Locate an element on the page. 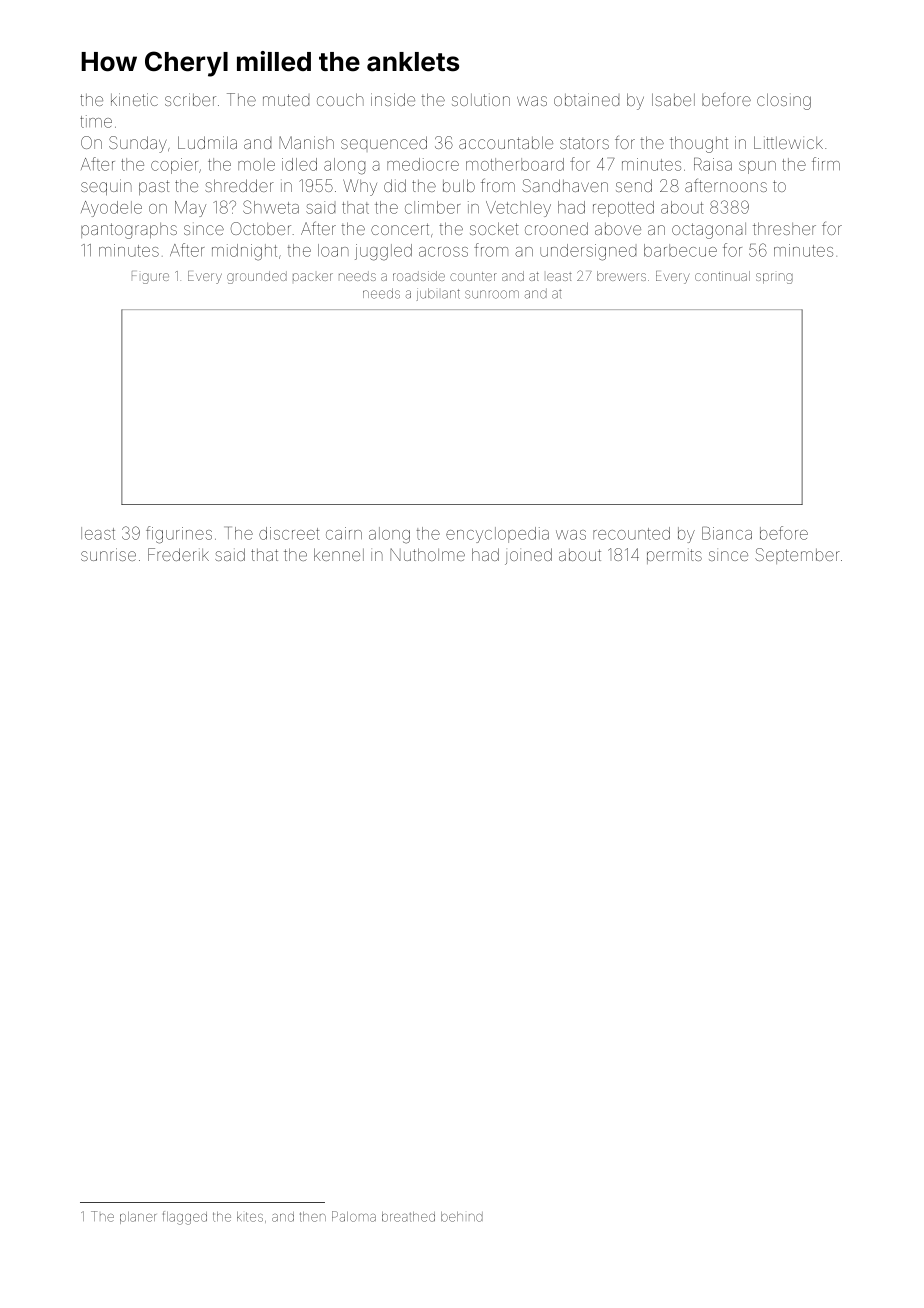 The image size is (924, 1308). kites is located at coordinates (250, 1217).
